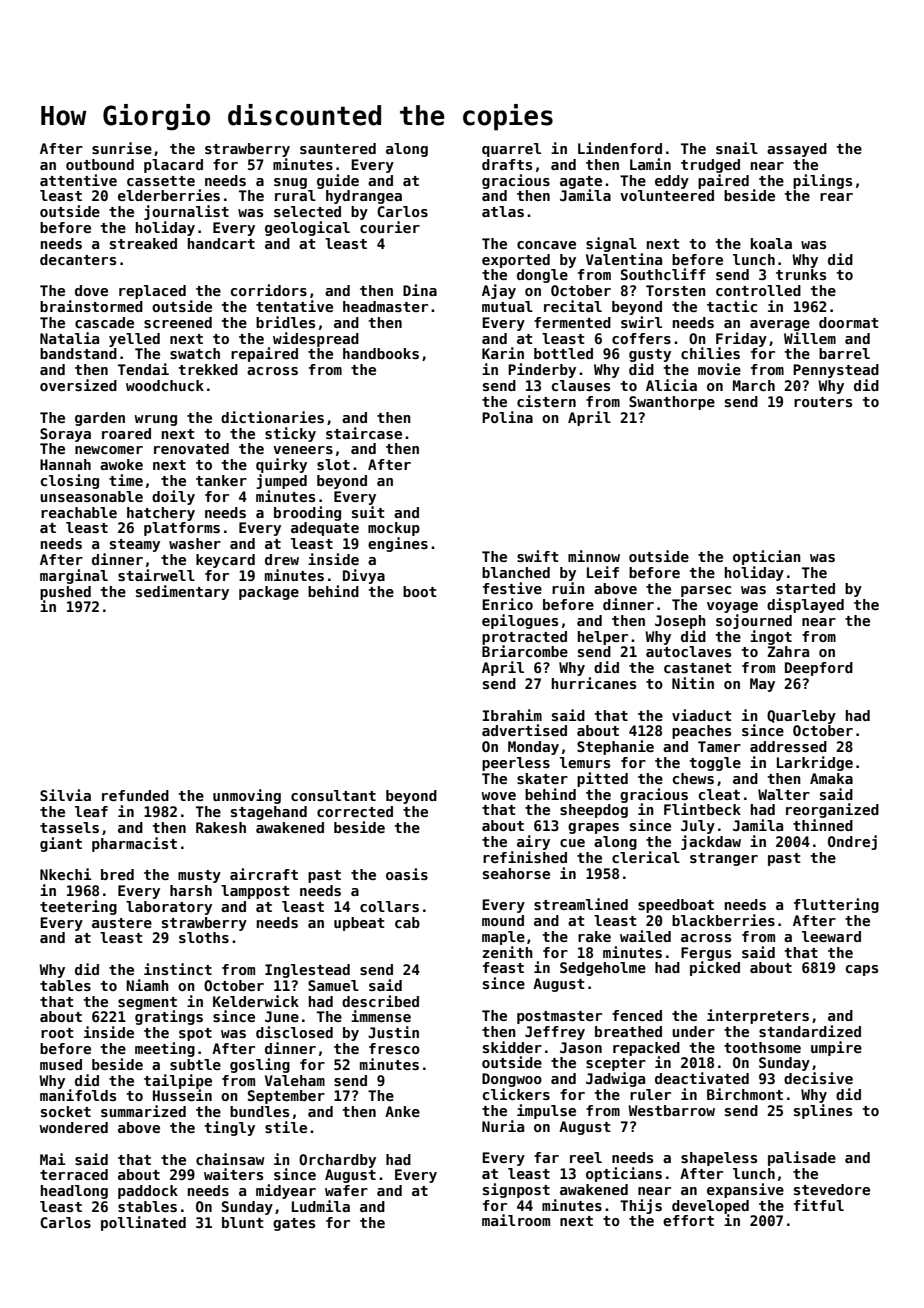 This image has height=1308, width=924. Describe the element at coordinates (524, 638) in the image. I see `protracted` at that location.
